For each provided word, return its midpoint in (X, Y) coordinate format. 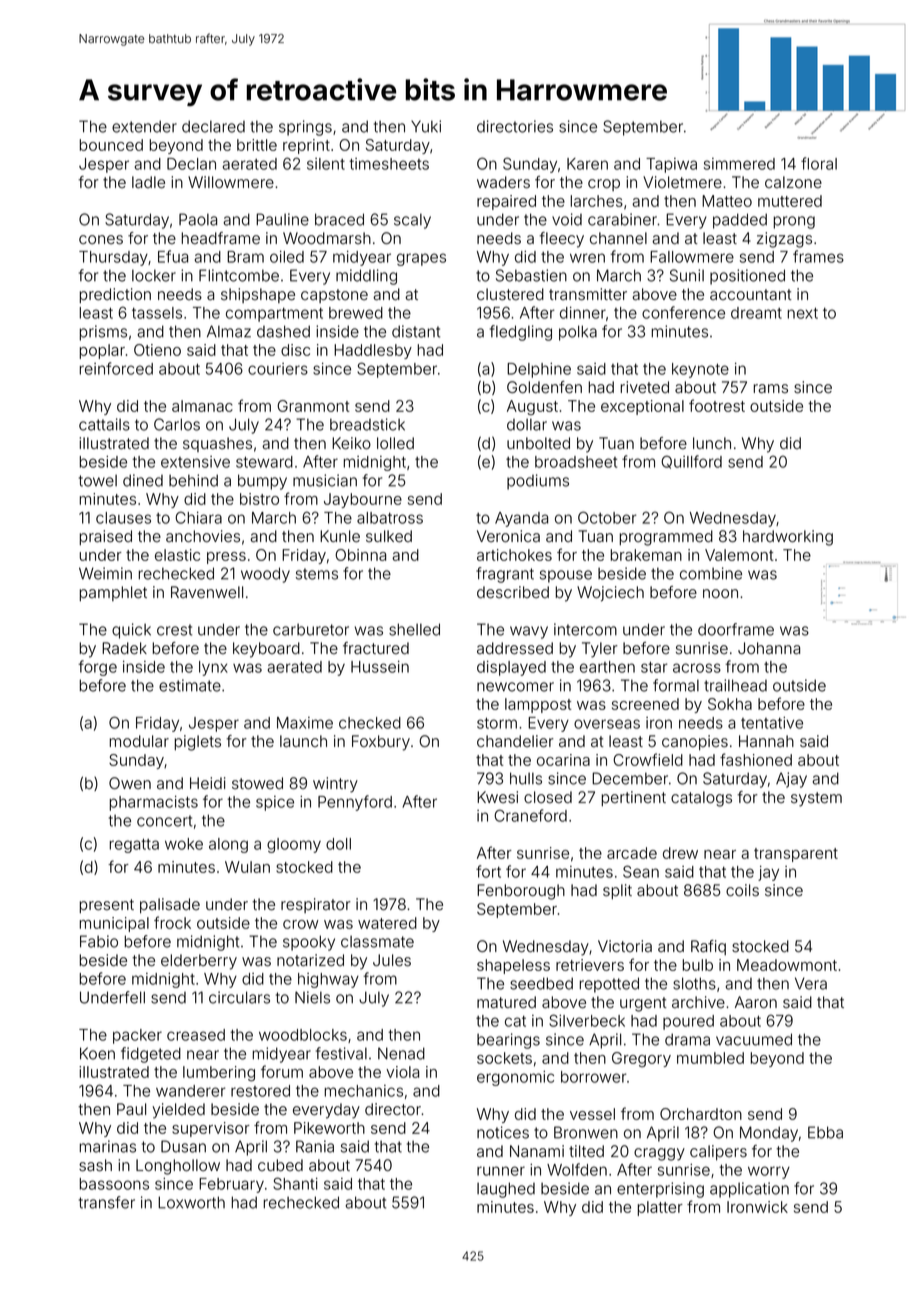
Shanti (295, 1183)
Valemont (739, 555)
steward (264, 462)
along (228, 845)
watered (387, 923)
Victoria (625, 946)
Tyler (600, 650)
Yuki (426, 126)
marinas (108, 1146)
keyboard (266, 650)
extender (144, 126)
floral (819, 163)
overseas (607, 724)
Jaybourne (363, 500)
